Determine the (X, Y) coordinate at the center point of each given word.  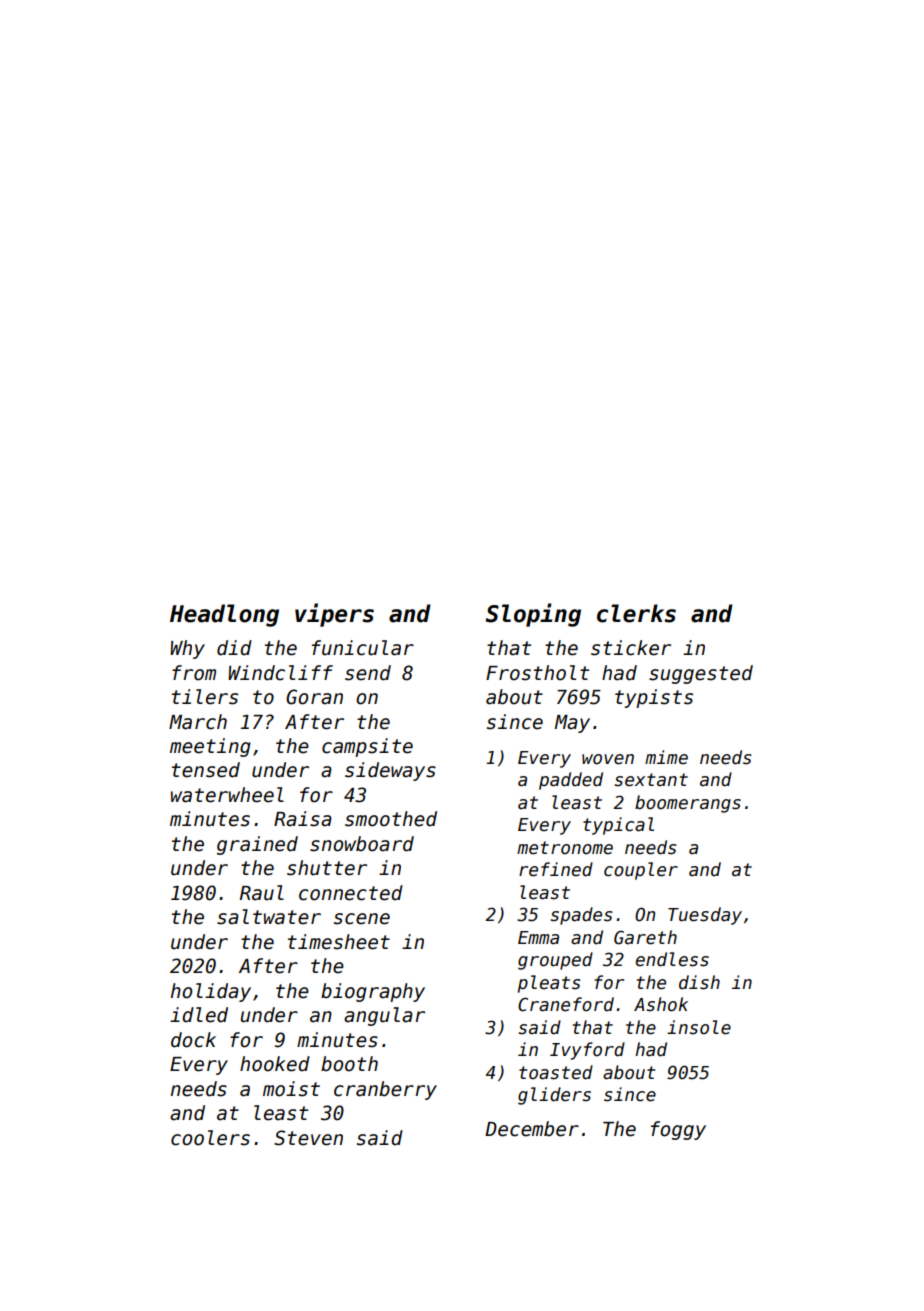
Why (187, 649)
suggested (701, 674)
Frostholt (537, 673)
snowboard (362, 844)
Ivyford (587, 1051)
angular (384, 1016)
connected (351, 893)
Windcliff (280, 673)
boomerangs (688, 804)
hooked (275, 1064)
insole (699, 1027)
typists (654, 698)
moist (291, 1089)
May (572, 724)
